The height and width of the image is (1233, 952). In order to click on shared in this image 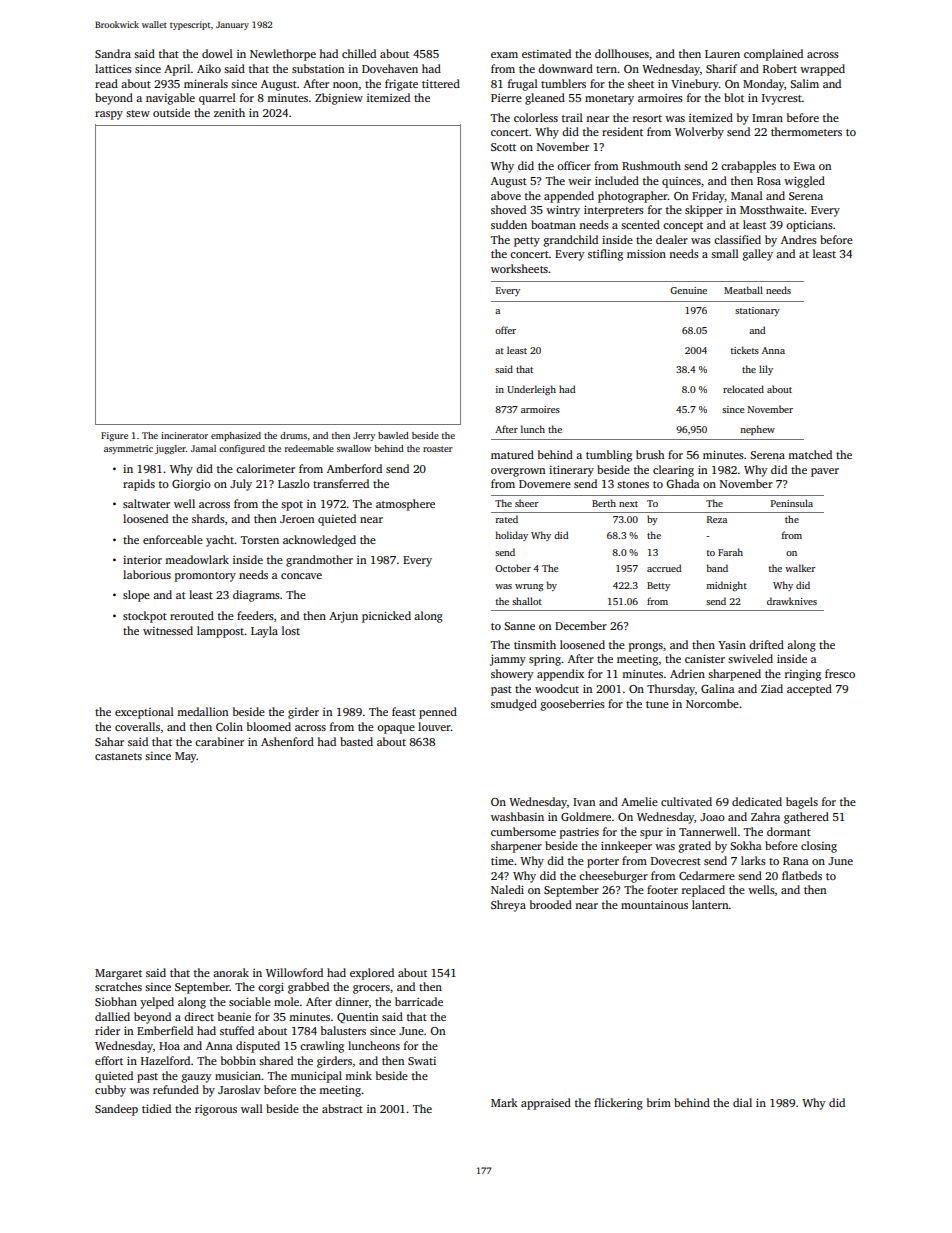, I will do `click(276, 1060)`.
